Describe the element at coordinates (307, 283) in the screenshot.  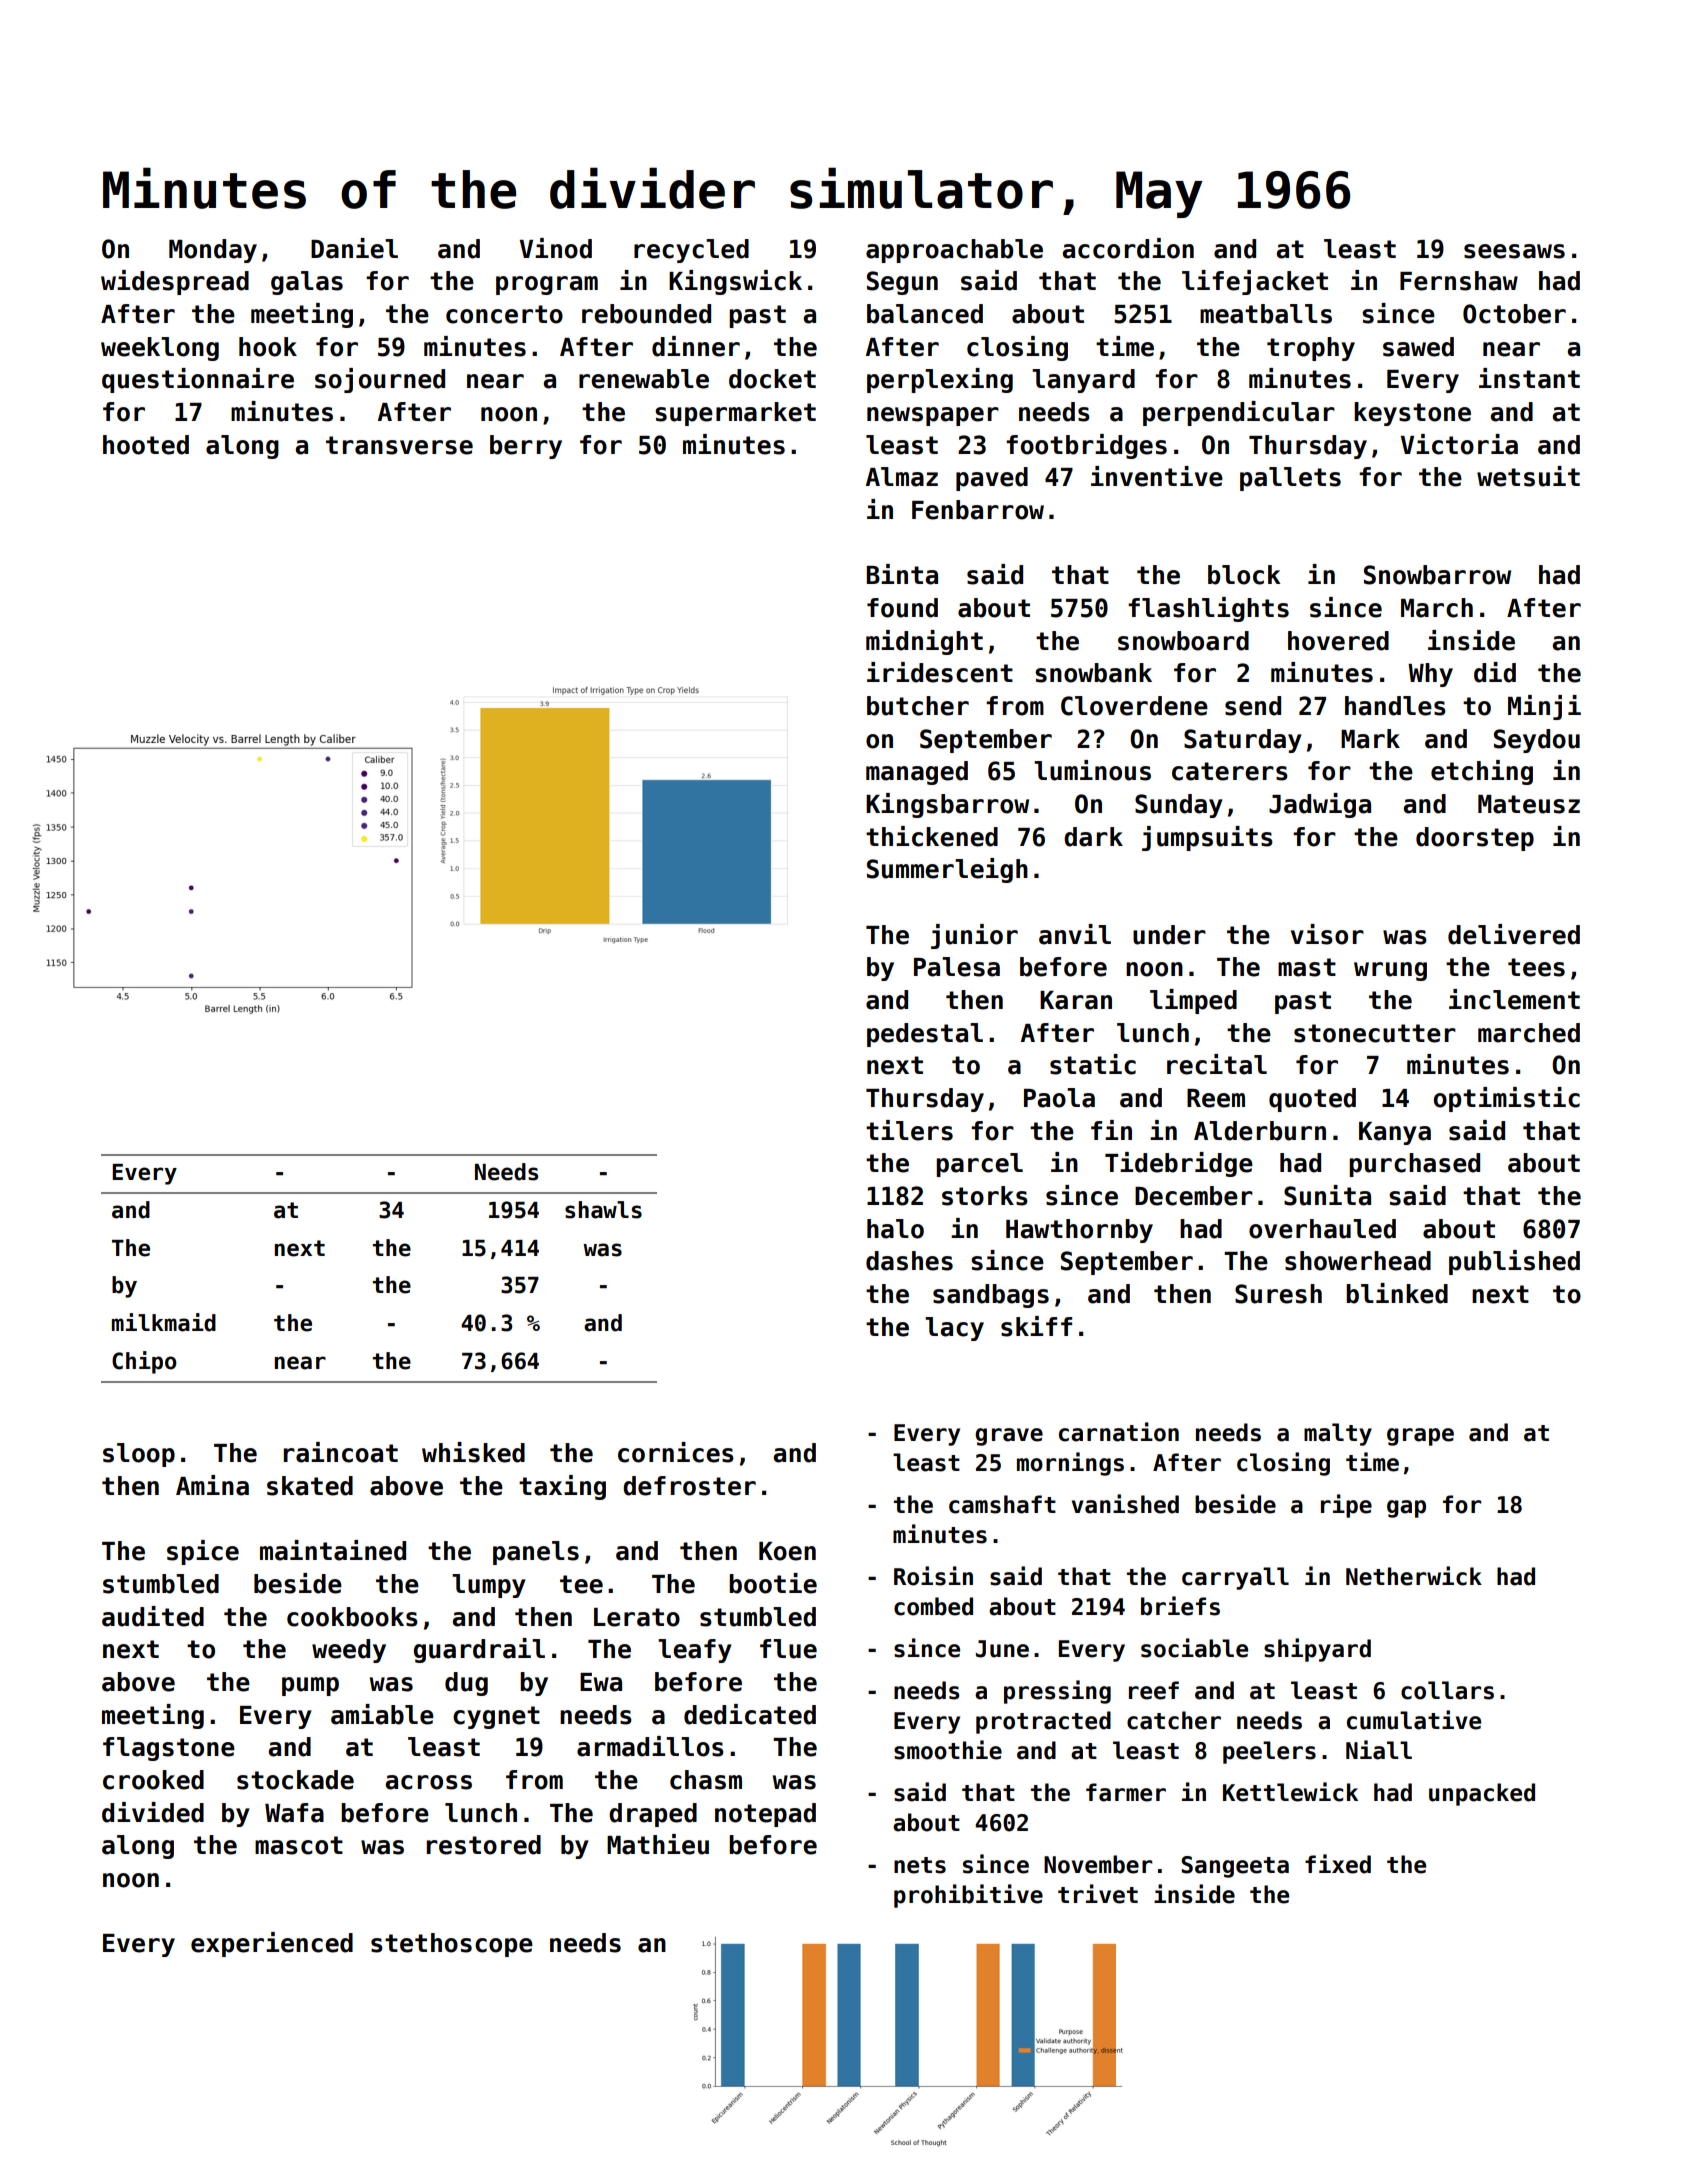
I see `galas` at that location.
